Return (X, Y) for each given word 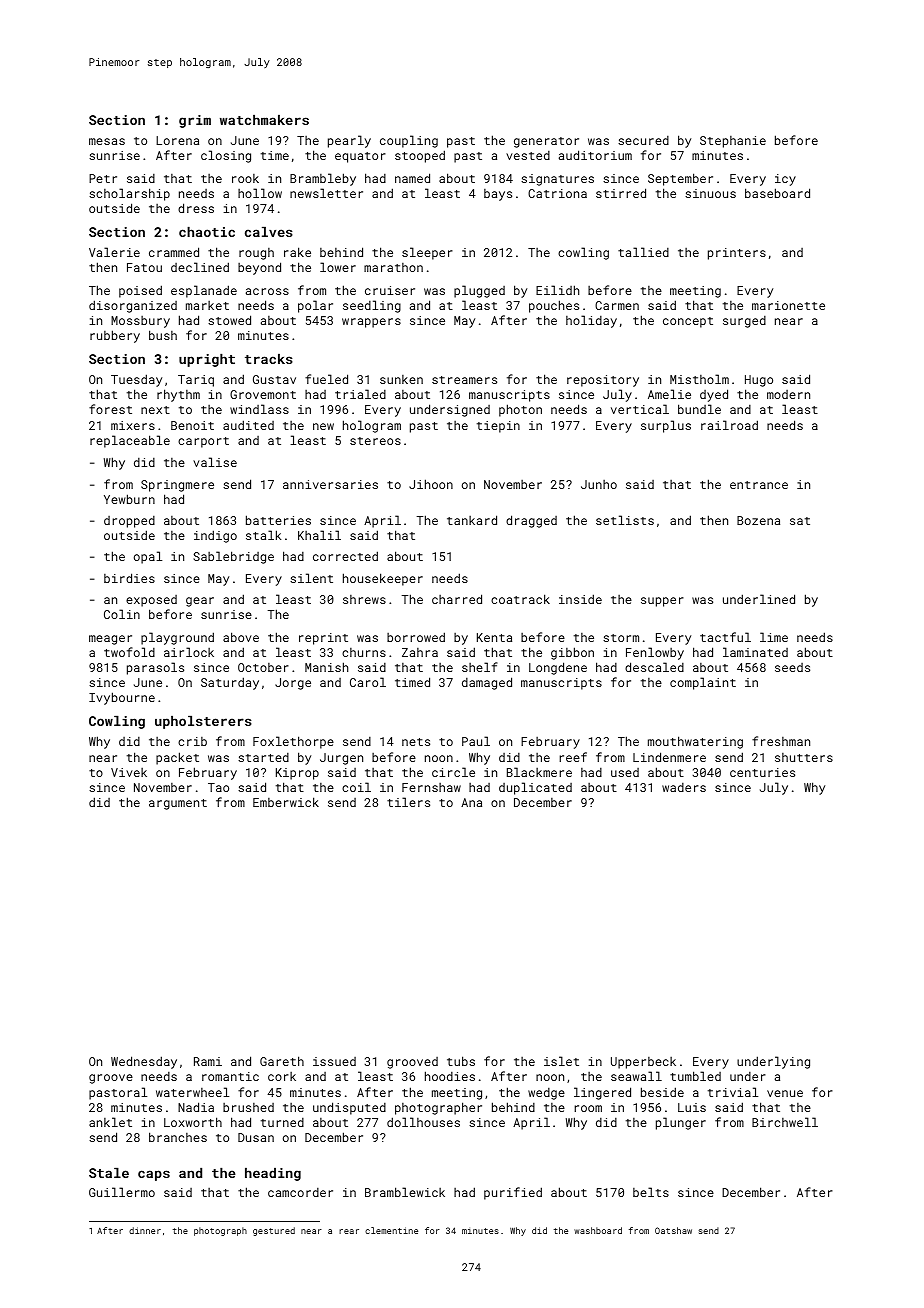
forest (110, 409)
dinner (145, 1230)
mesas (107, 141)
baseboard (777, 193)
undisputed (349, 1108)
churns (364, 652)
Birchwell (785, 1122)
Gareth (282, 1061)
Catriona (557, 193)
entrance (759, 485)
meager (110, 640)
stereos (375, 441)
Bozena (758, 520)
